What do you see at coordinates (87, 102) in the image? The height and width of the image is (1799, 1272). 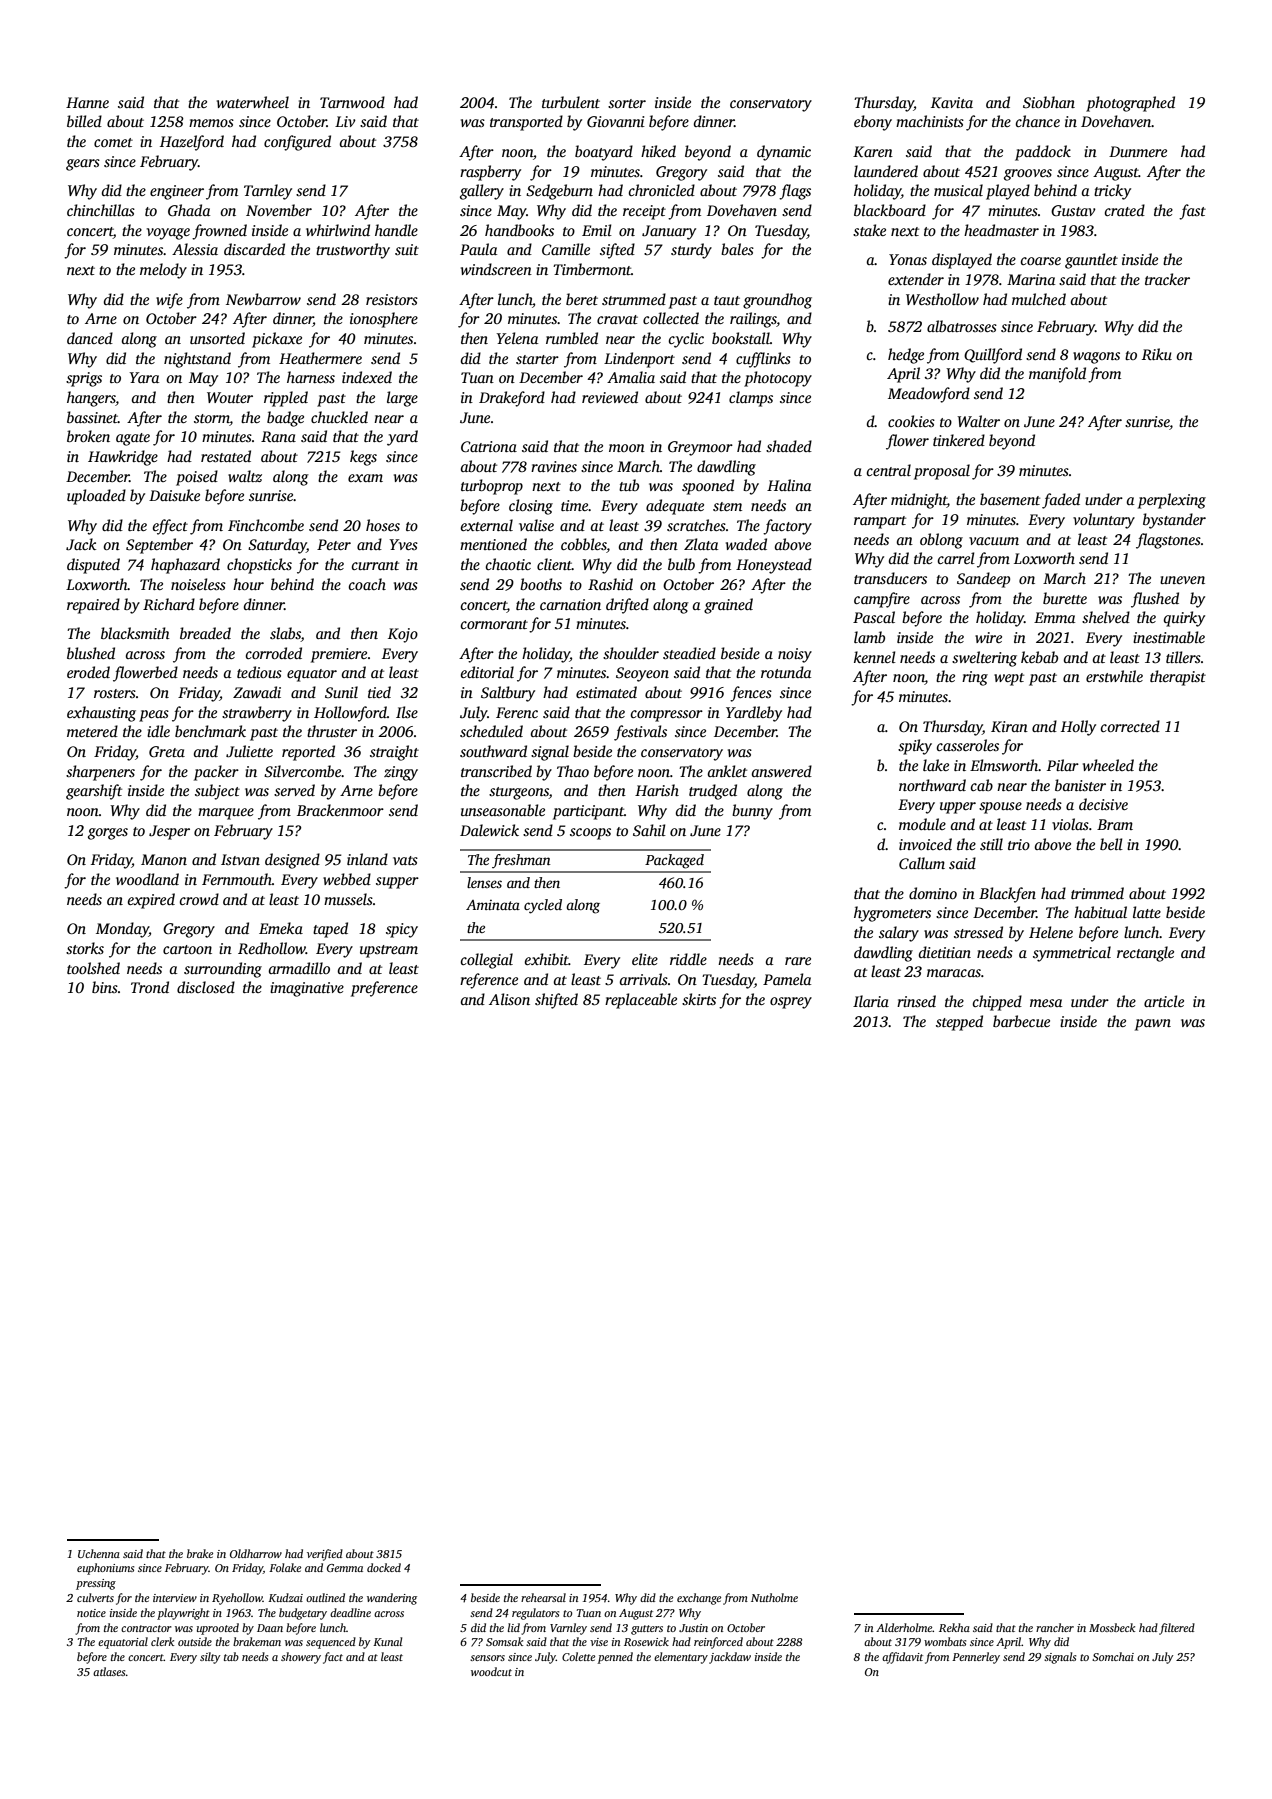 I see `Hanne` at bounding box center [87, 102].
